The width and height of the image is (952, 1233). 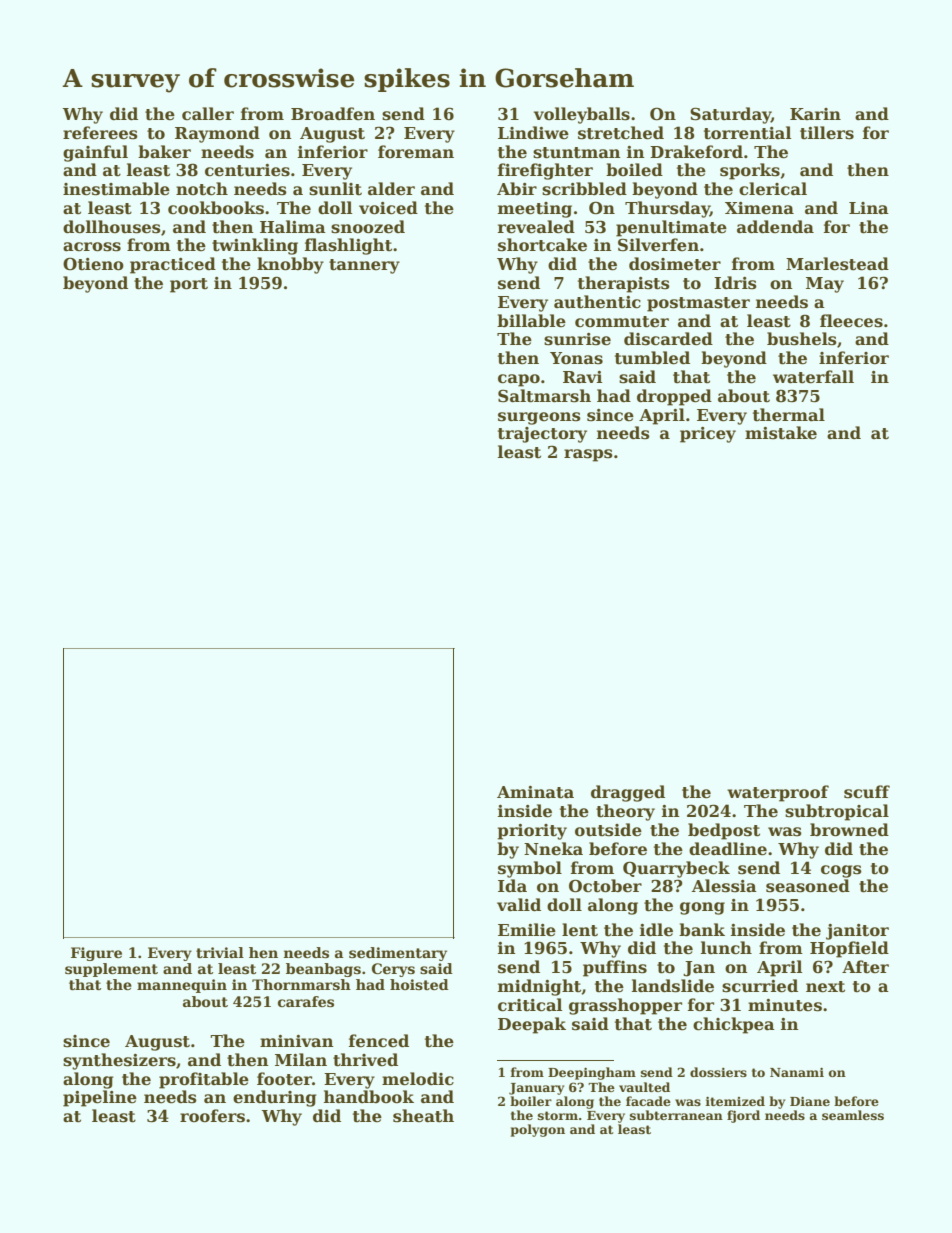 I want to click on notch, so click(x=202, y=189).
